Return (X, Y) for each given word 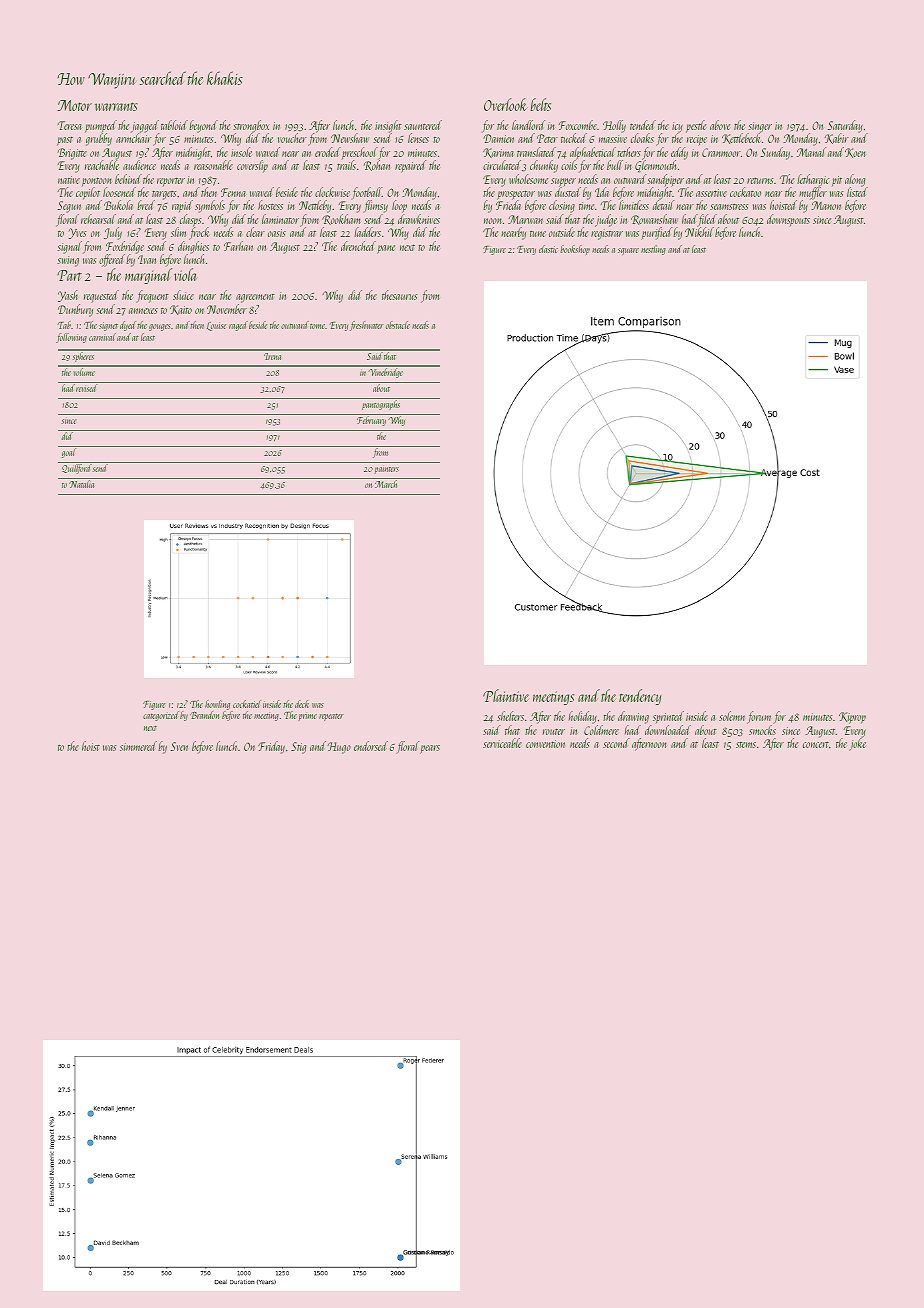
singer (759, 128)
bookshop (575, 250)
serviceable (502, 743)
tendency (640, 697)
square (628, 251)
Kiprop (852, 718)
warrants (116, 106)
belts (541, 104)
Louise (216, 326)
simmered (138, 746)
